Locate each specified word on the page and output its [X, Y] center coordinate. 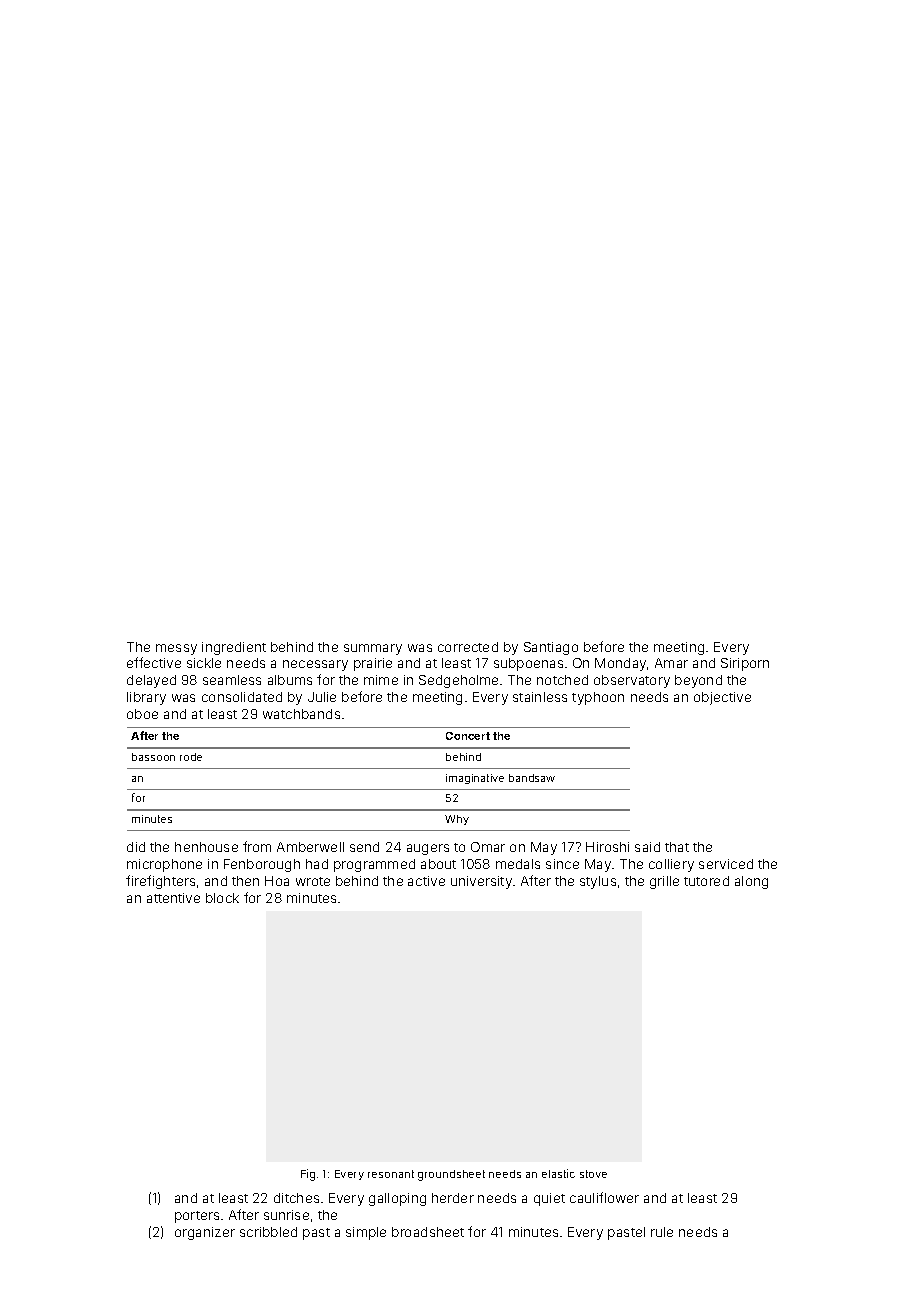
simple [366, 1233]
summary [373, 649]
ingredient [234, 648]
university [481, 882]
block [222, 898]
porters [197, 1217]
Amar [671, 663]
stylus [598, 882]
